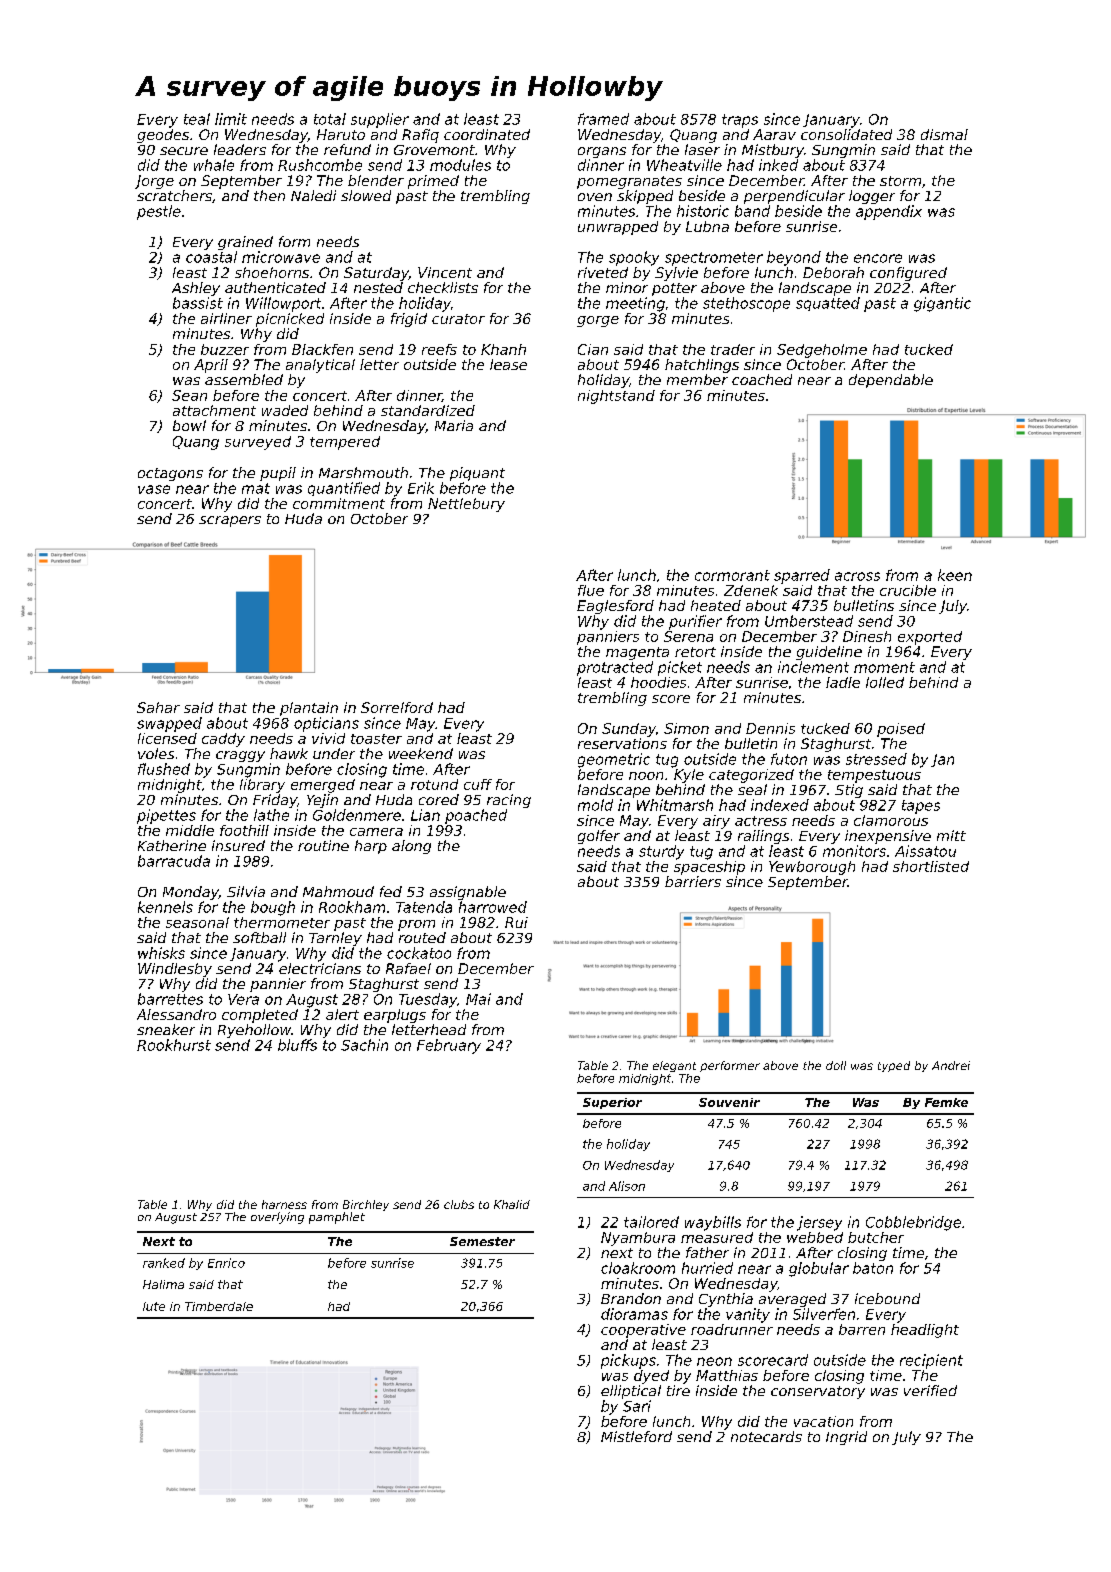 The width and height of the screenshot is (1111, 1572). What do you see at coordinates (219, 1306) in the screenshot?
I see `Timberdale` at bounding box center [219, 1306].
